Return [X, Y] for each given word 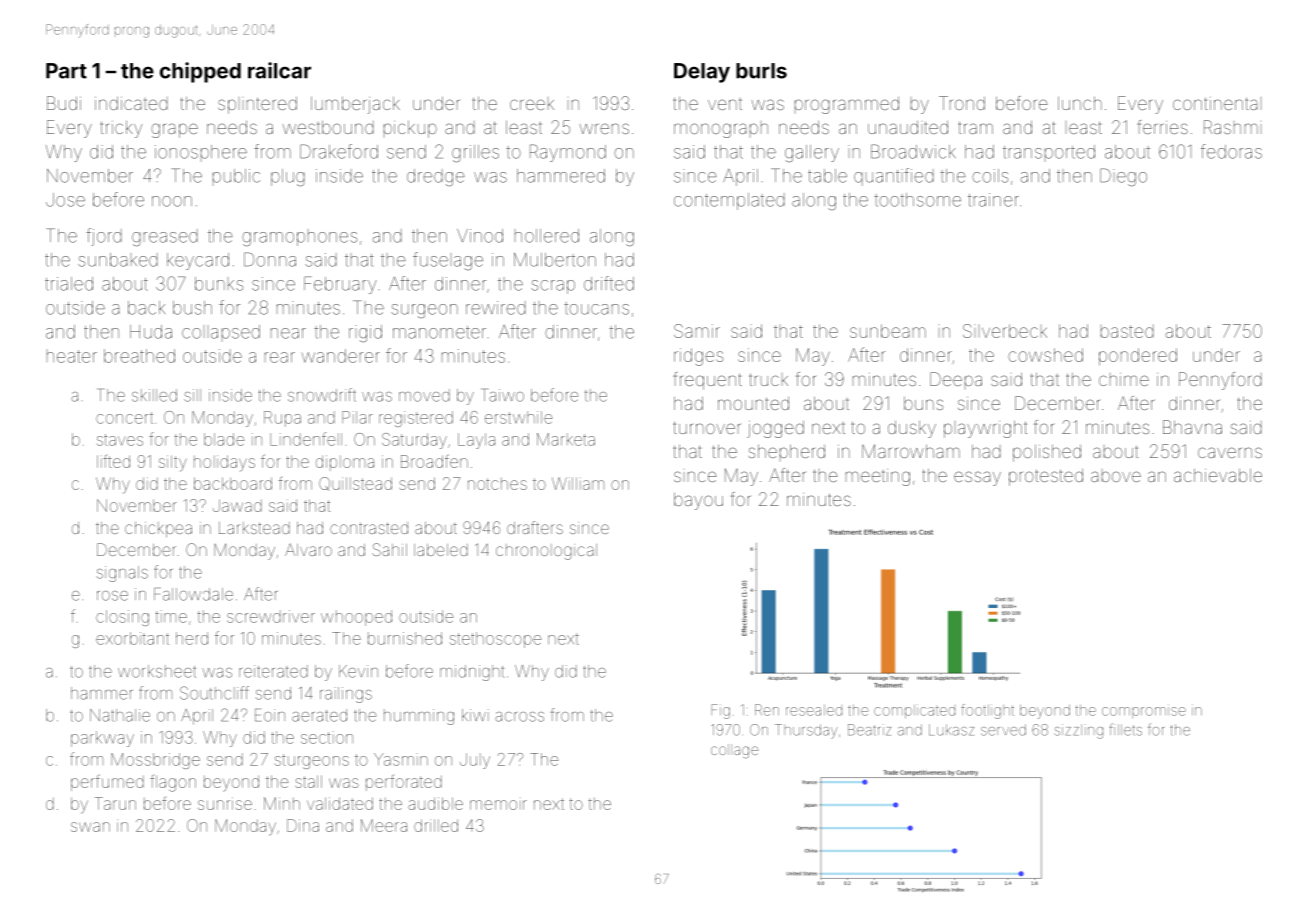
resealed [814, 710]
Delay [702, 73]
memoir [498, 805]
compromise [1144, 711]
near [288, 333]
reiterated [273, 671]
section [327, 737]
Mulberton [555, 260]
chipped [200, 72]
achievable [1218, 475]
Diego [1123, 177]
